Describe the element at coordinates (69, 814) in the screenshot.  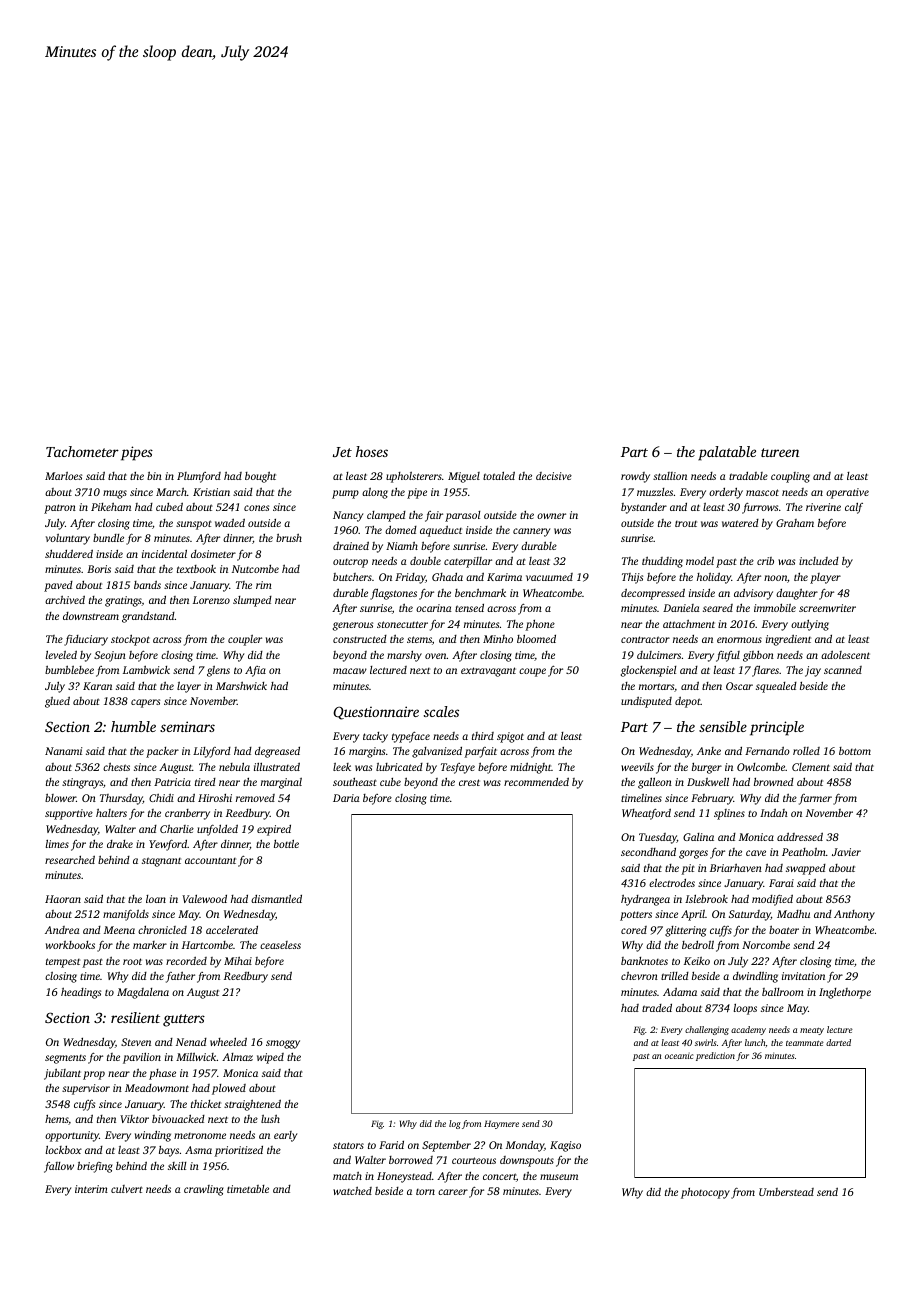
I see `supportive` at that location.
